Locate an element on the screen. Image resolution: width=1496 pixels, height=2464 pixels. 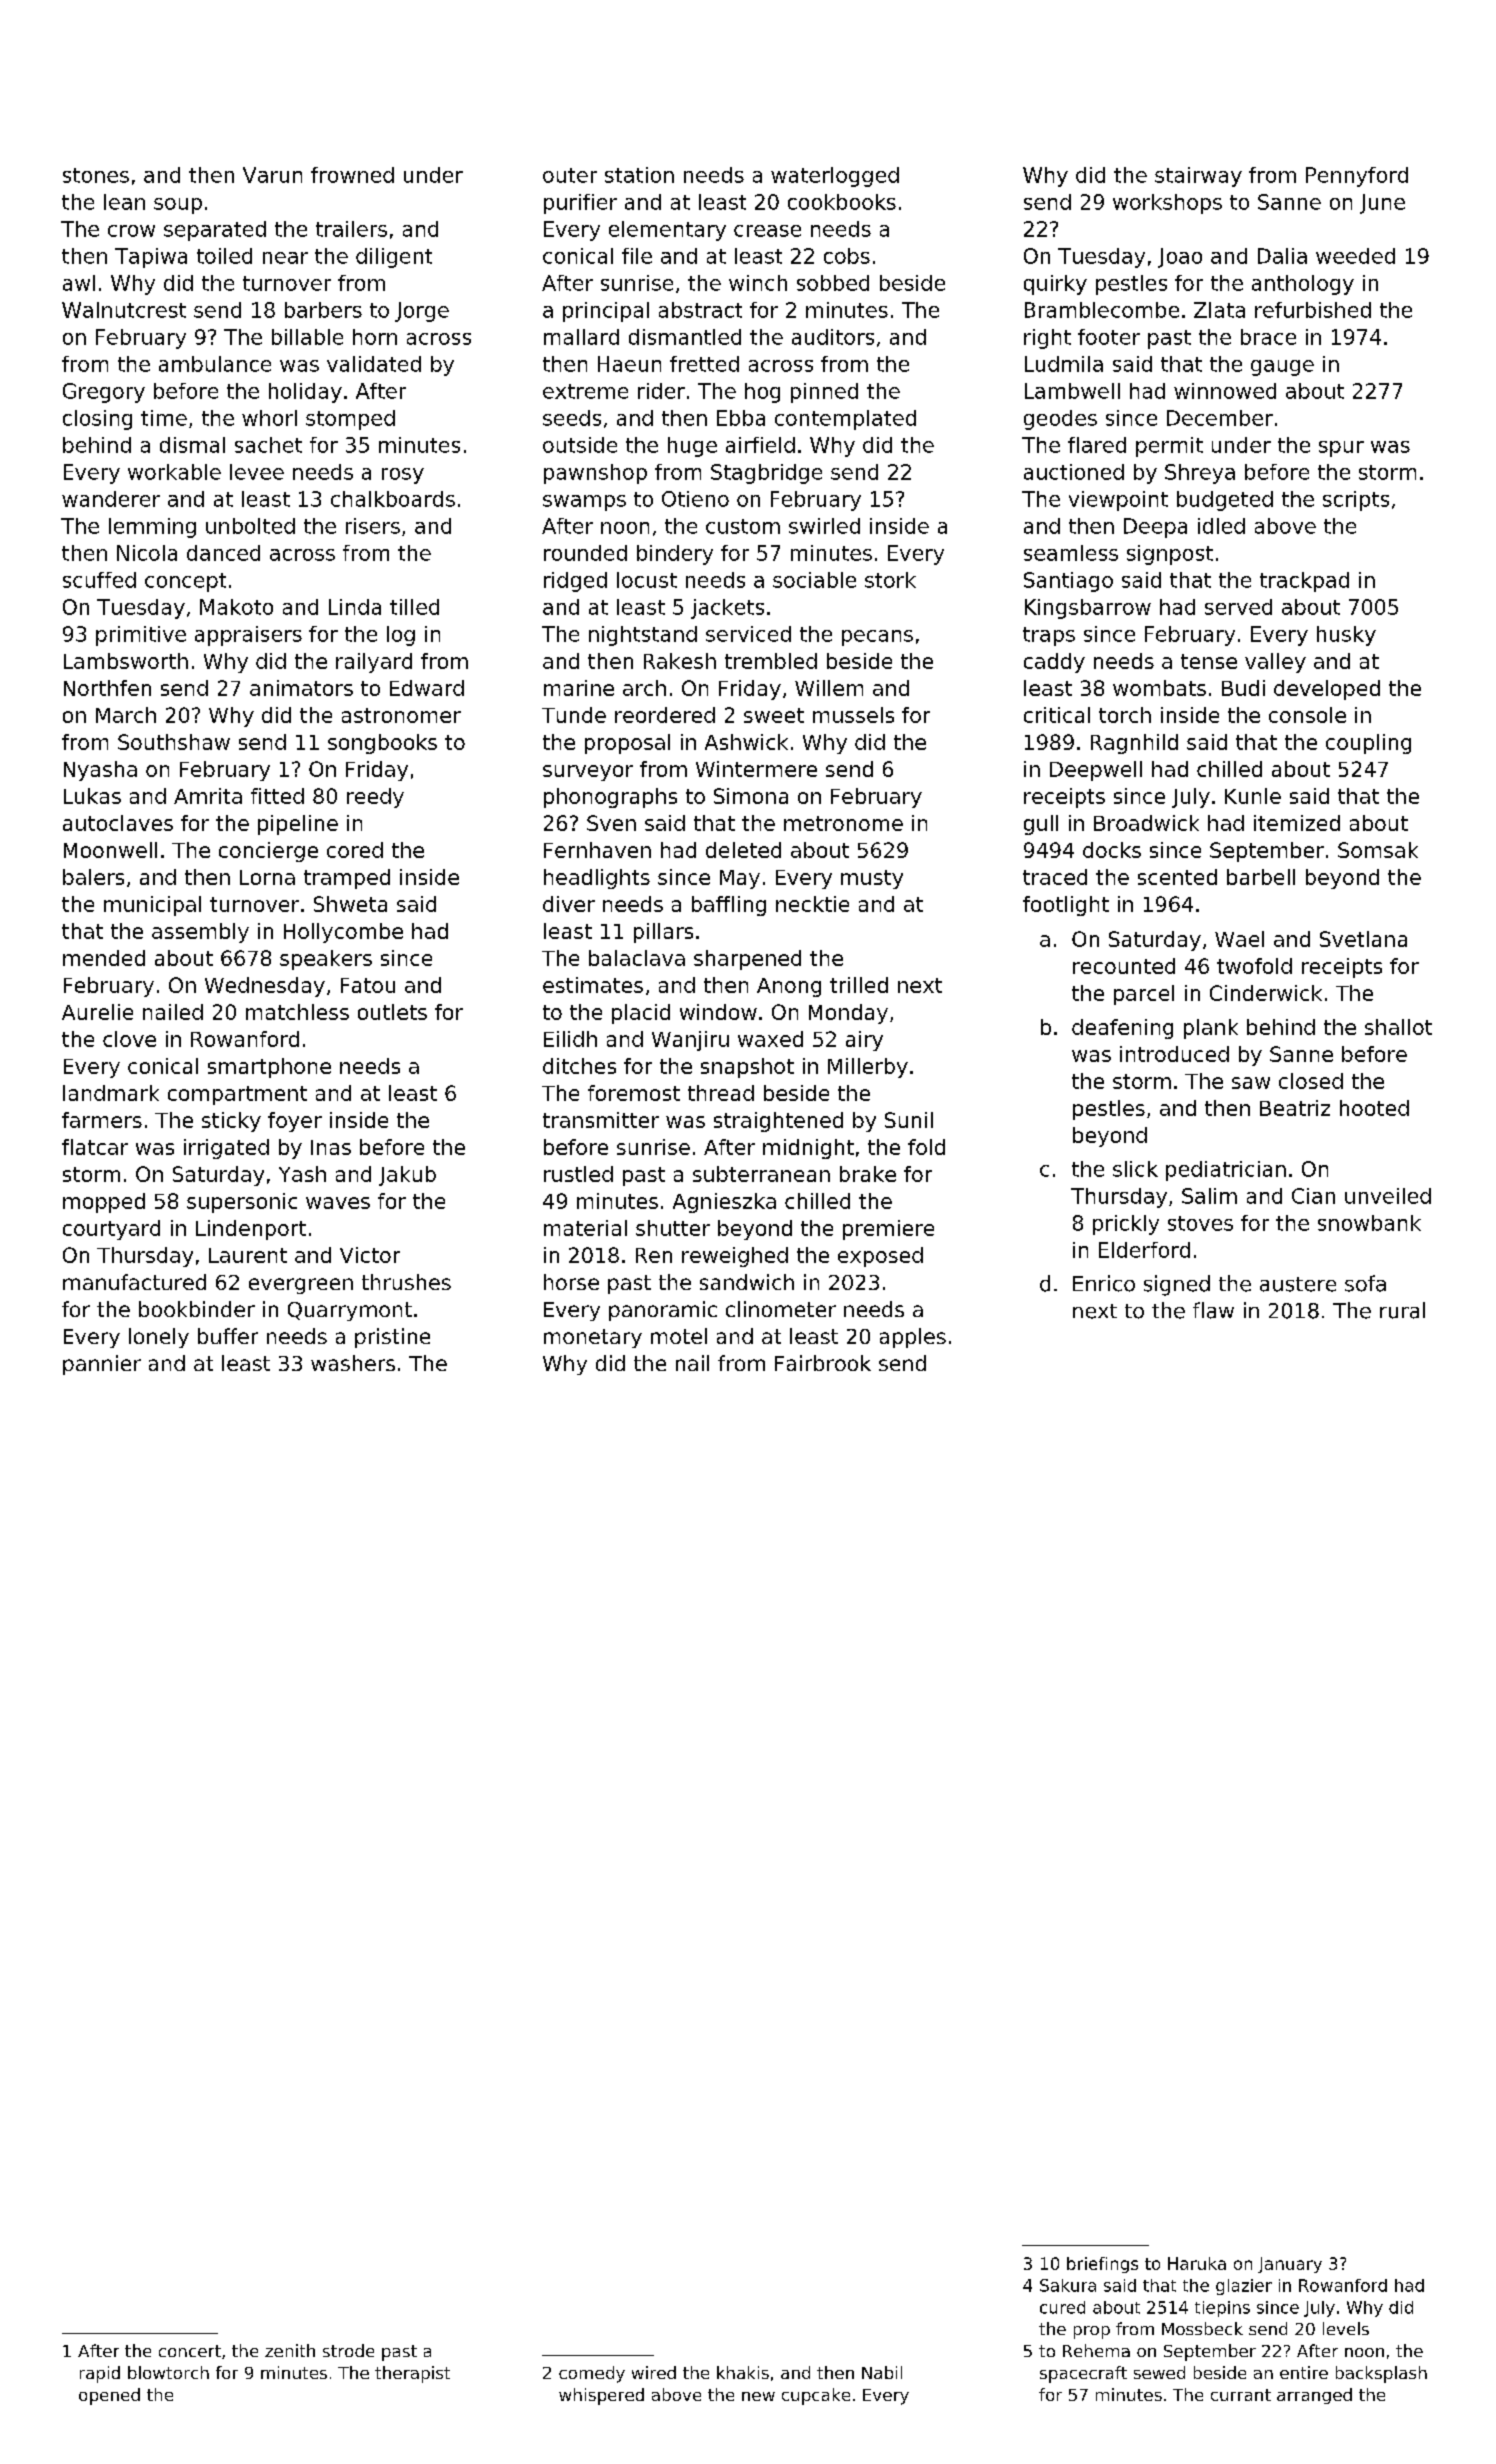
Aurelie is located at coordinates (97, 1012).
